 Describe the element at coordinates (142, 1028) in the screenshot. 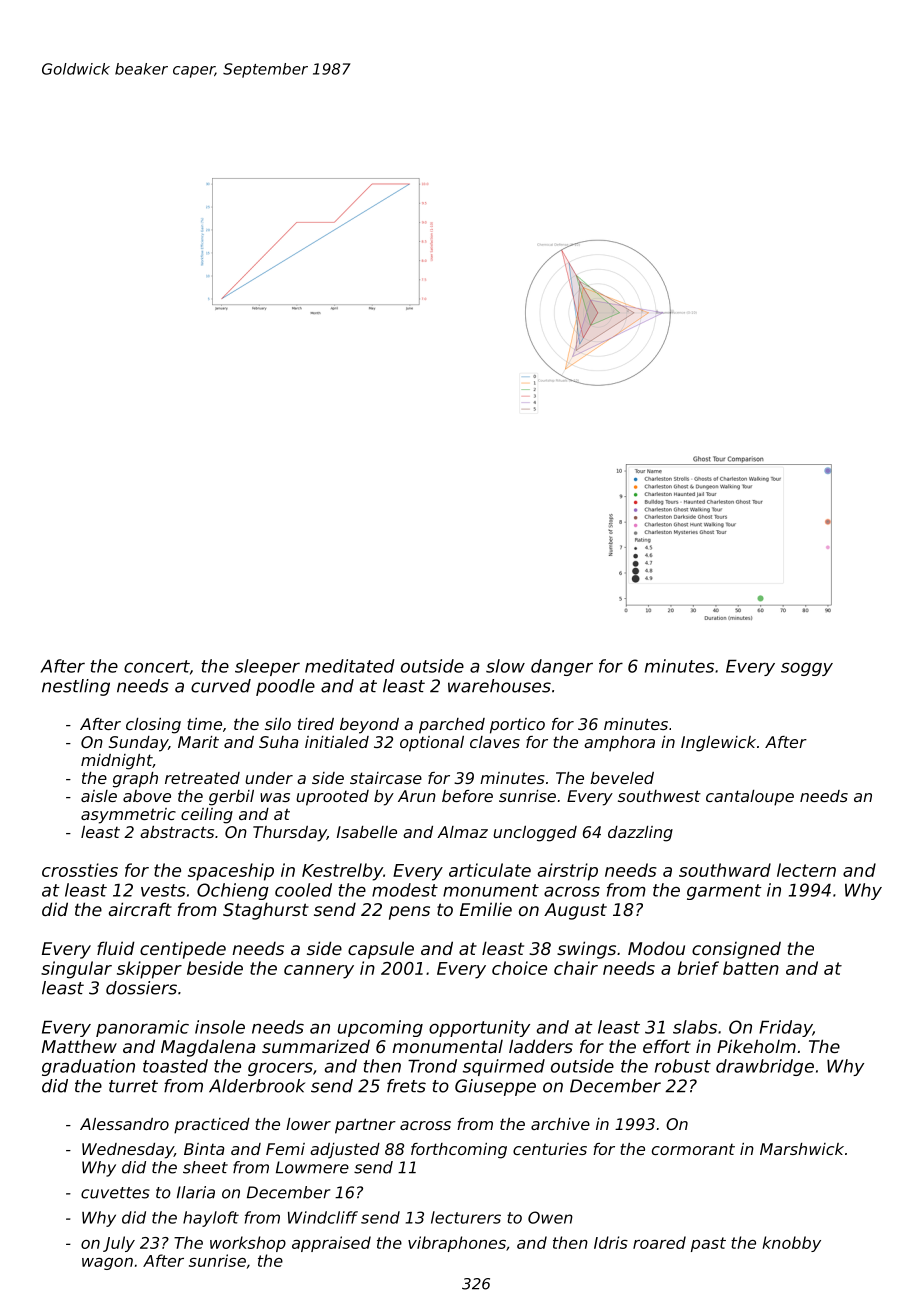

I see `panoramic` at that location.
